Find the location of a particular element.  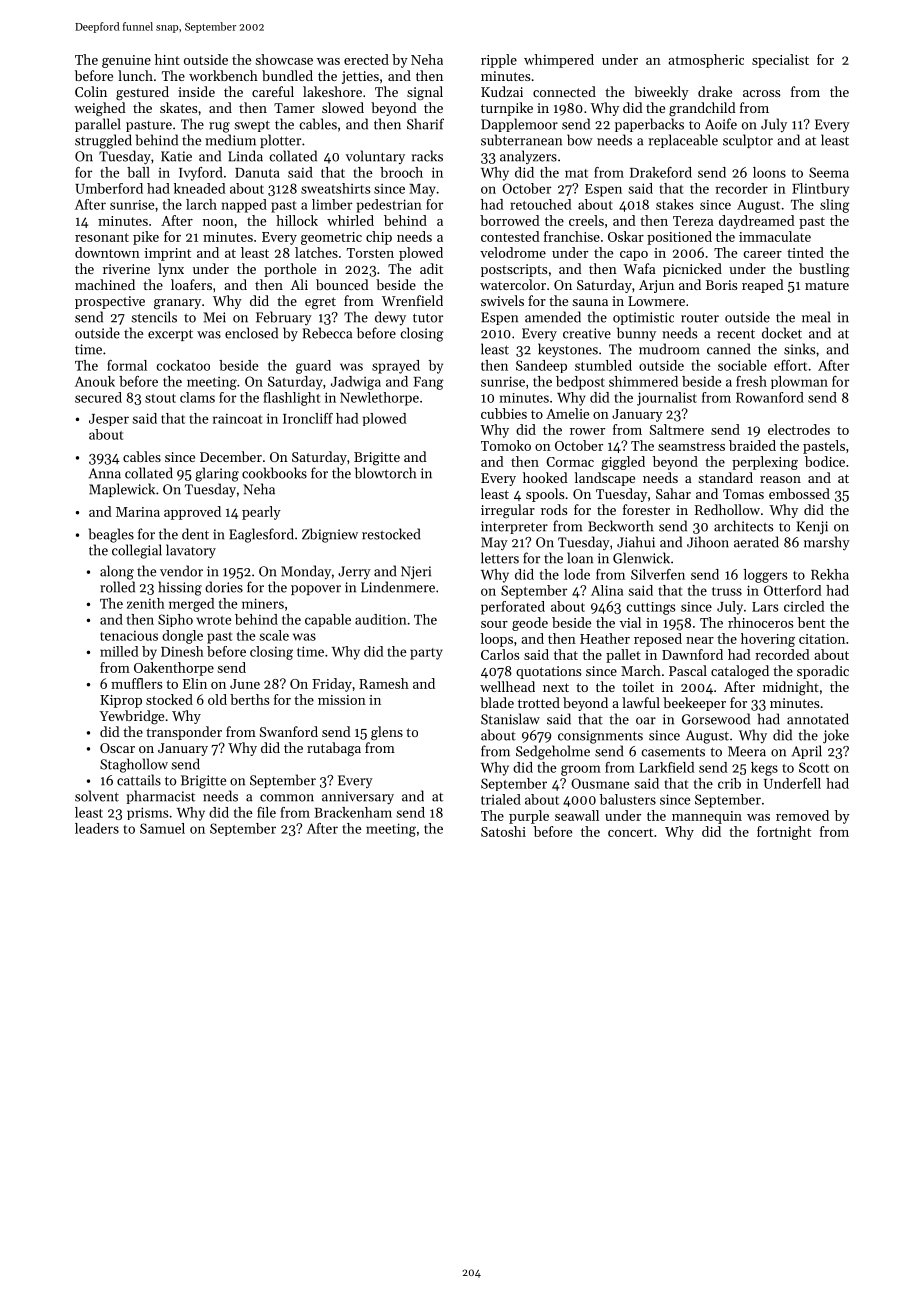

Jesper is located at coordinates (109, 420).
